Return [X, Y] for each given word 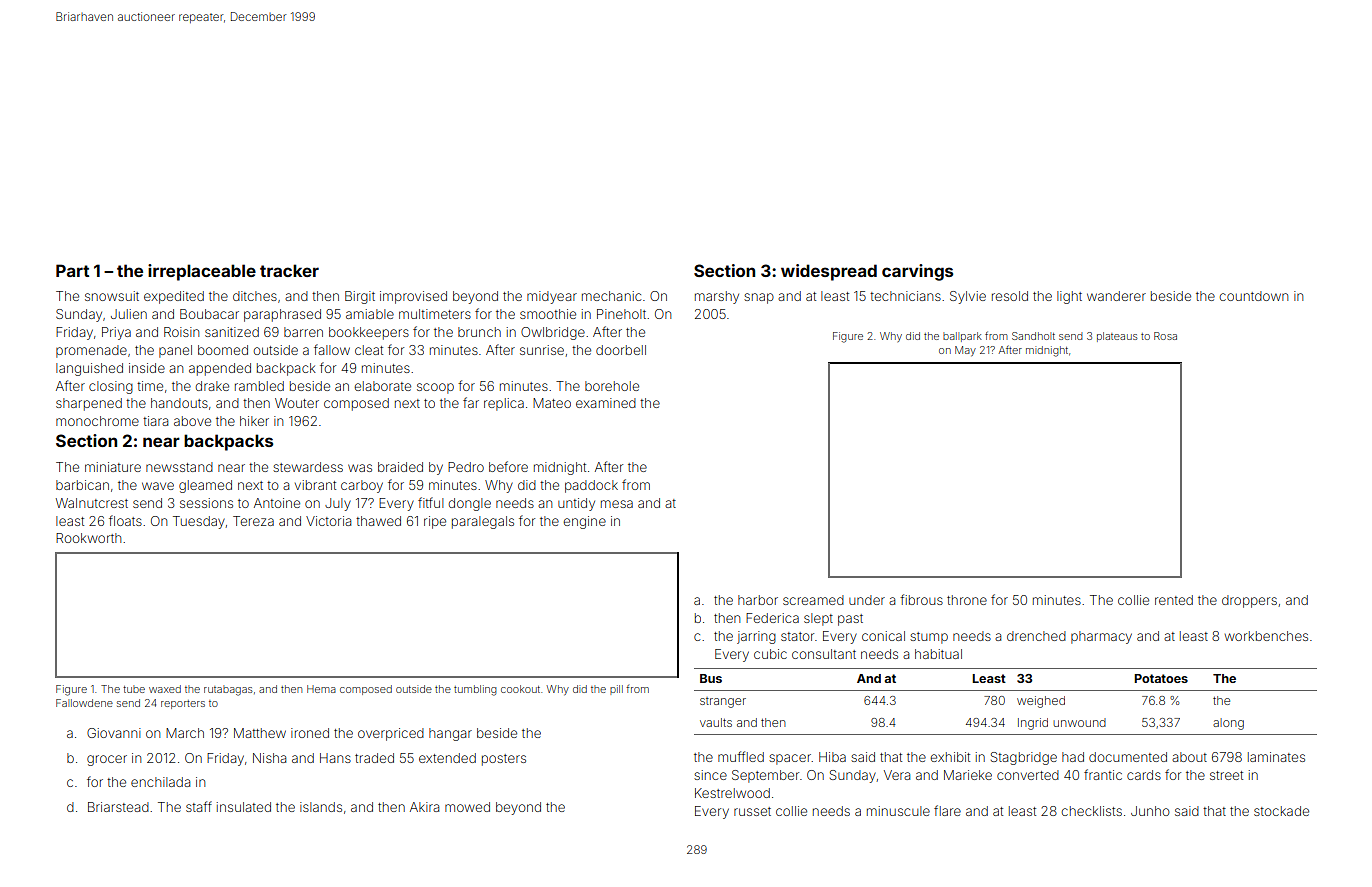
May [965, 351]
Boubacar [209, 314]
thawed [378, 521]
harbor [758, 600]
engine [584, 522]
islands [321, 807]
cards [1144, 775]
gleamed [205, 486]
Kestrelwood [732, 793]
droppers [1249, 601]
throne [967, 600]
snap [759, 298]
